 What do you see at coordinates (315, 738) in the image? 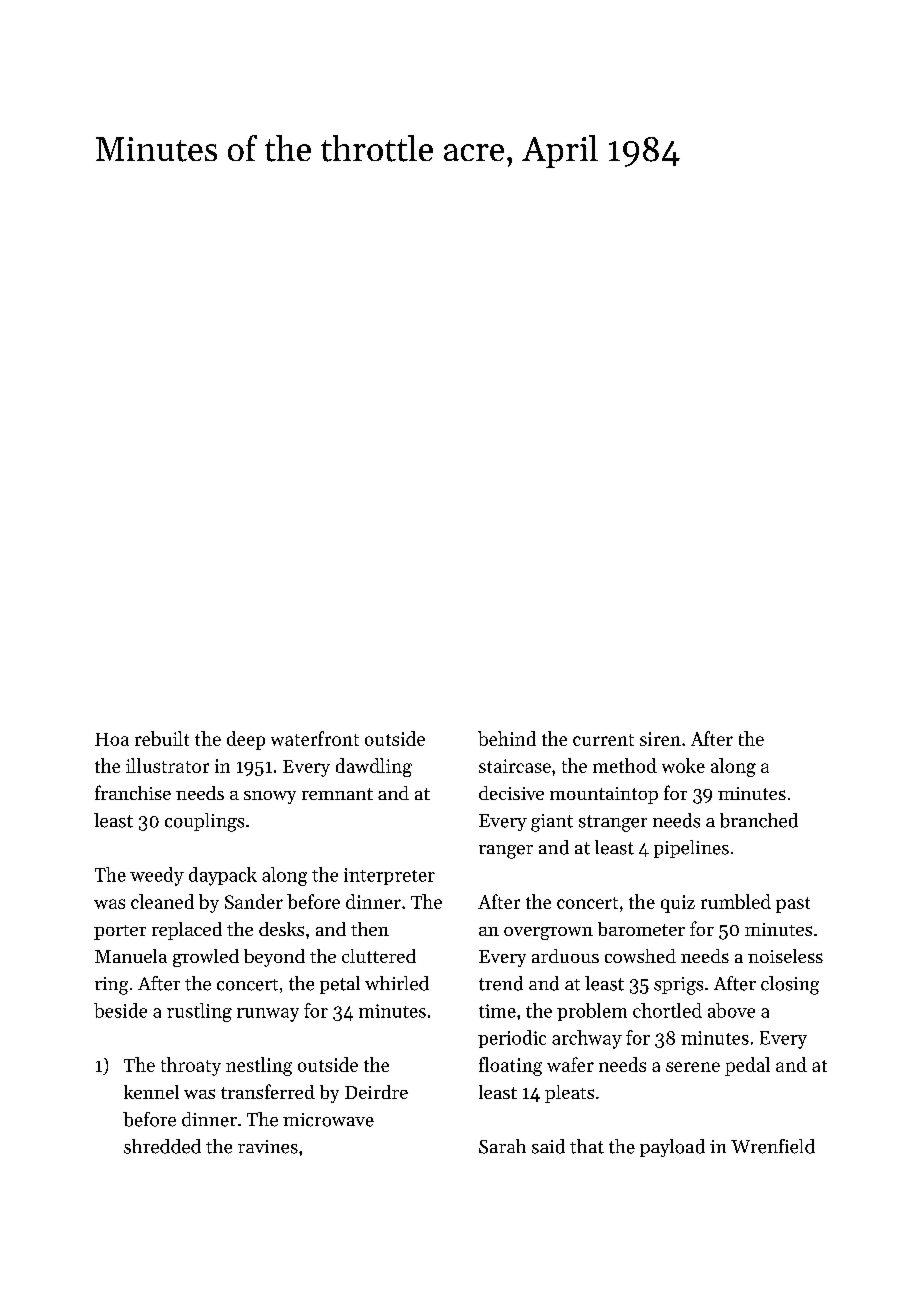
I see `waterfront` at bounding box center [315, 738].
